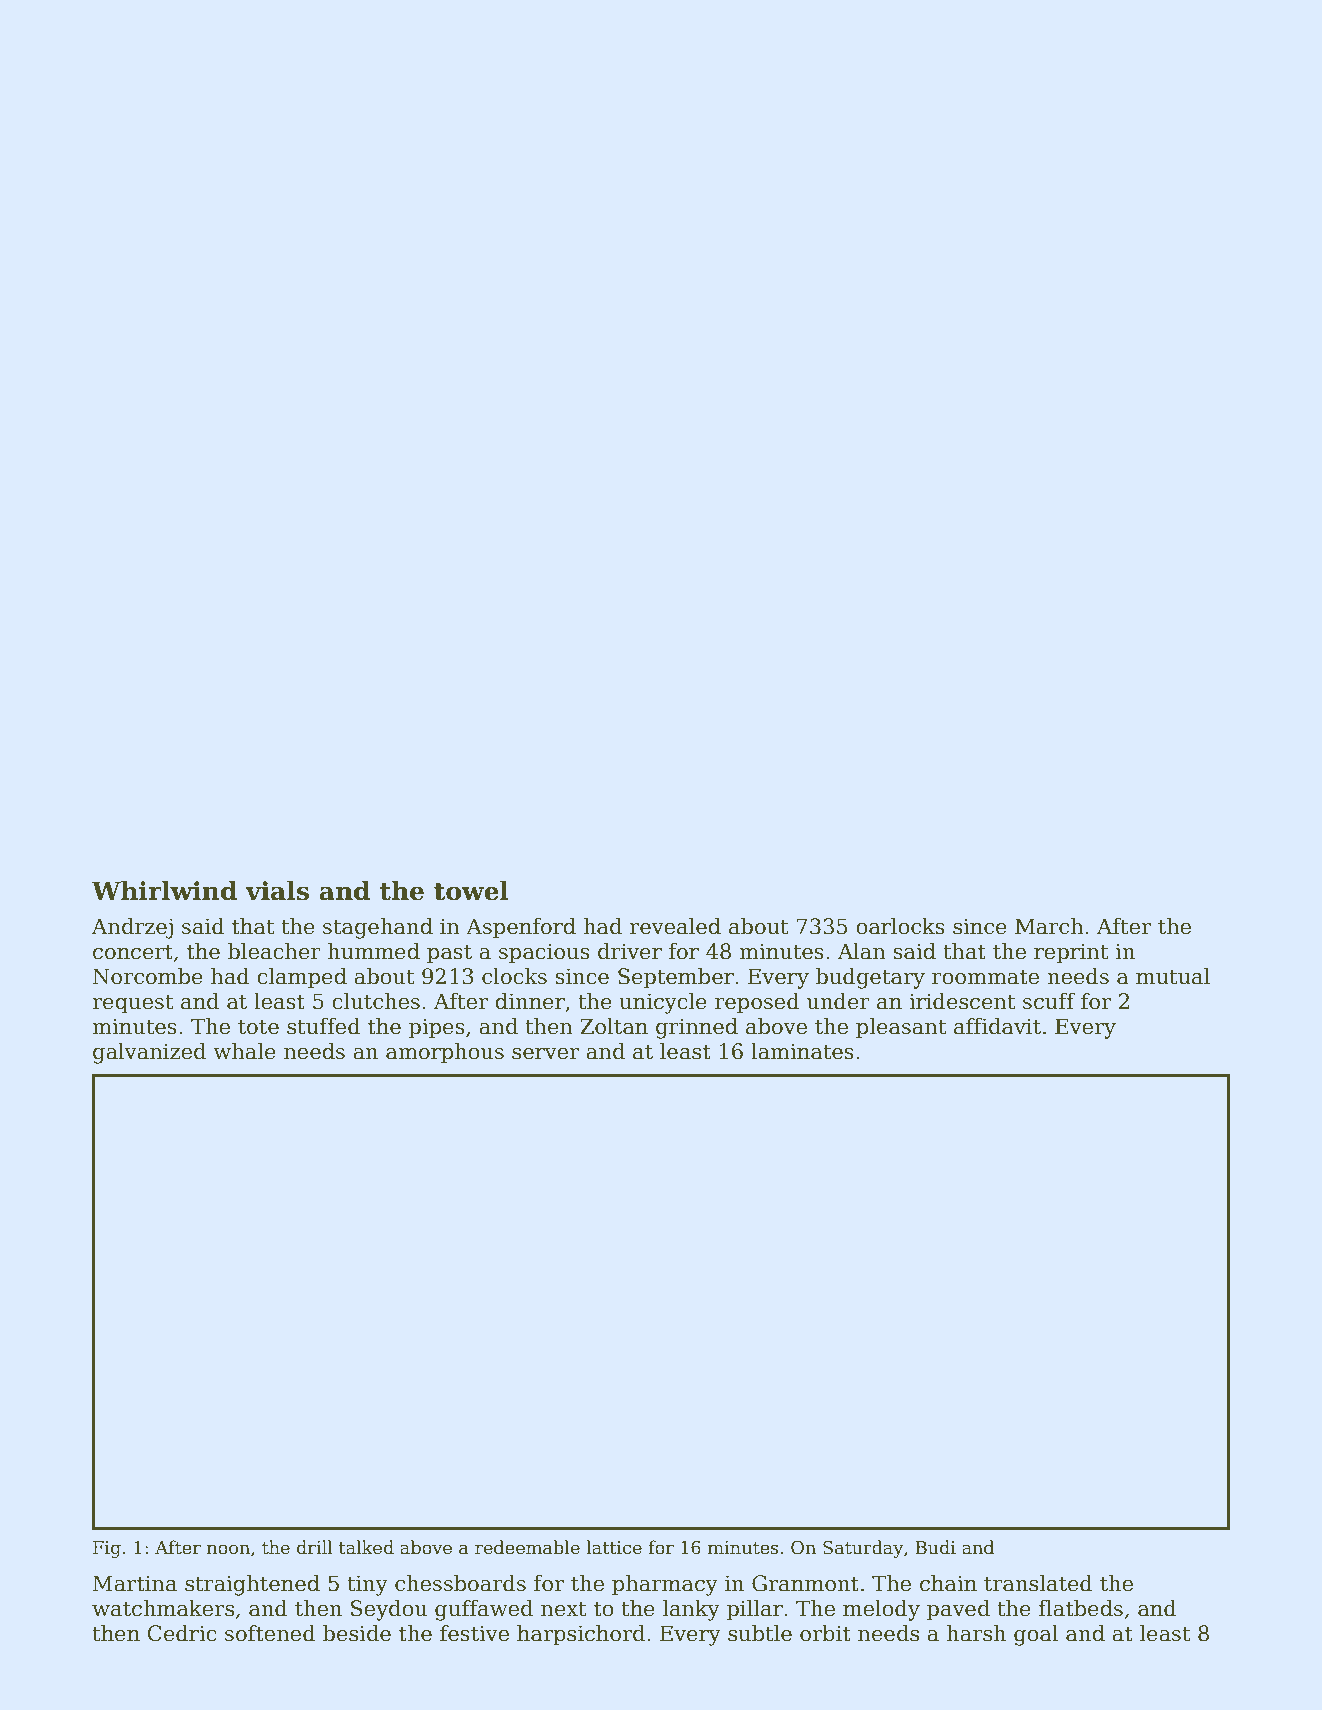  I want to click on Andrzej, so click(132, 928).
